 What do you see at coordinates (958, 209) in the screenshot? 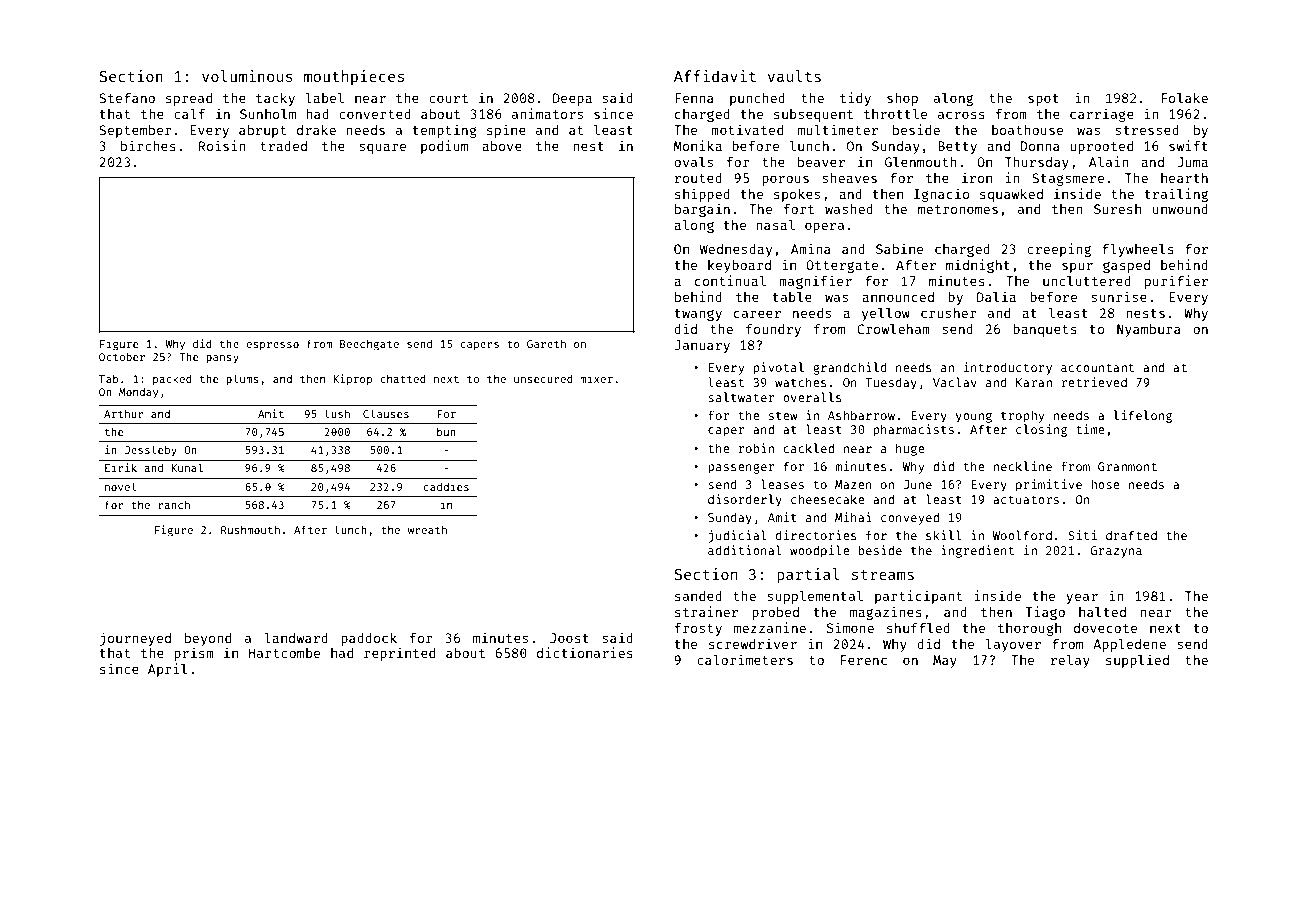
I see `metronomes` at bounding box center [958, 209].
